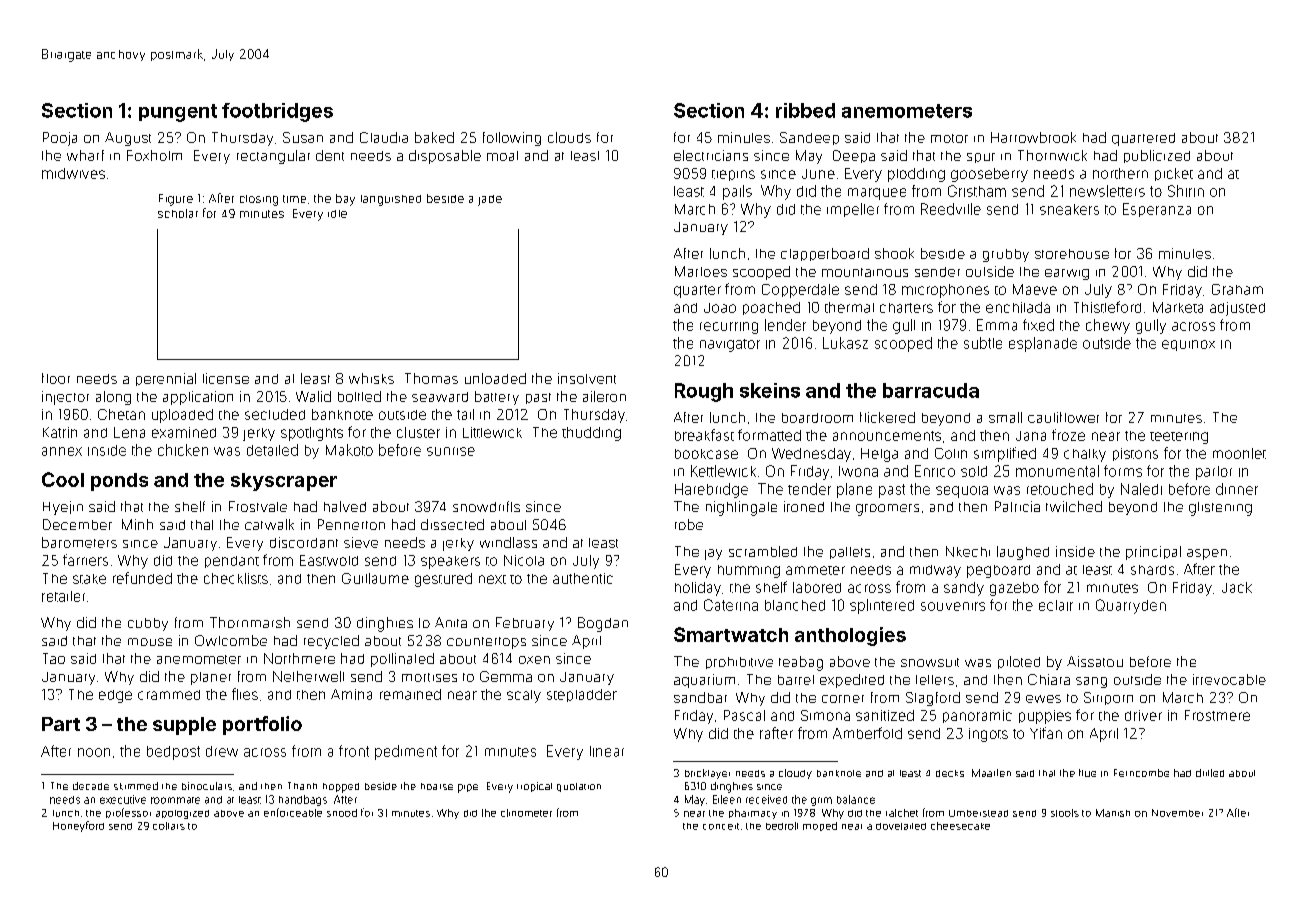 This screenshot has height=924, width=1308. I want to click on pungent, so click(178, 113).
